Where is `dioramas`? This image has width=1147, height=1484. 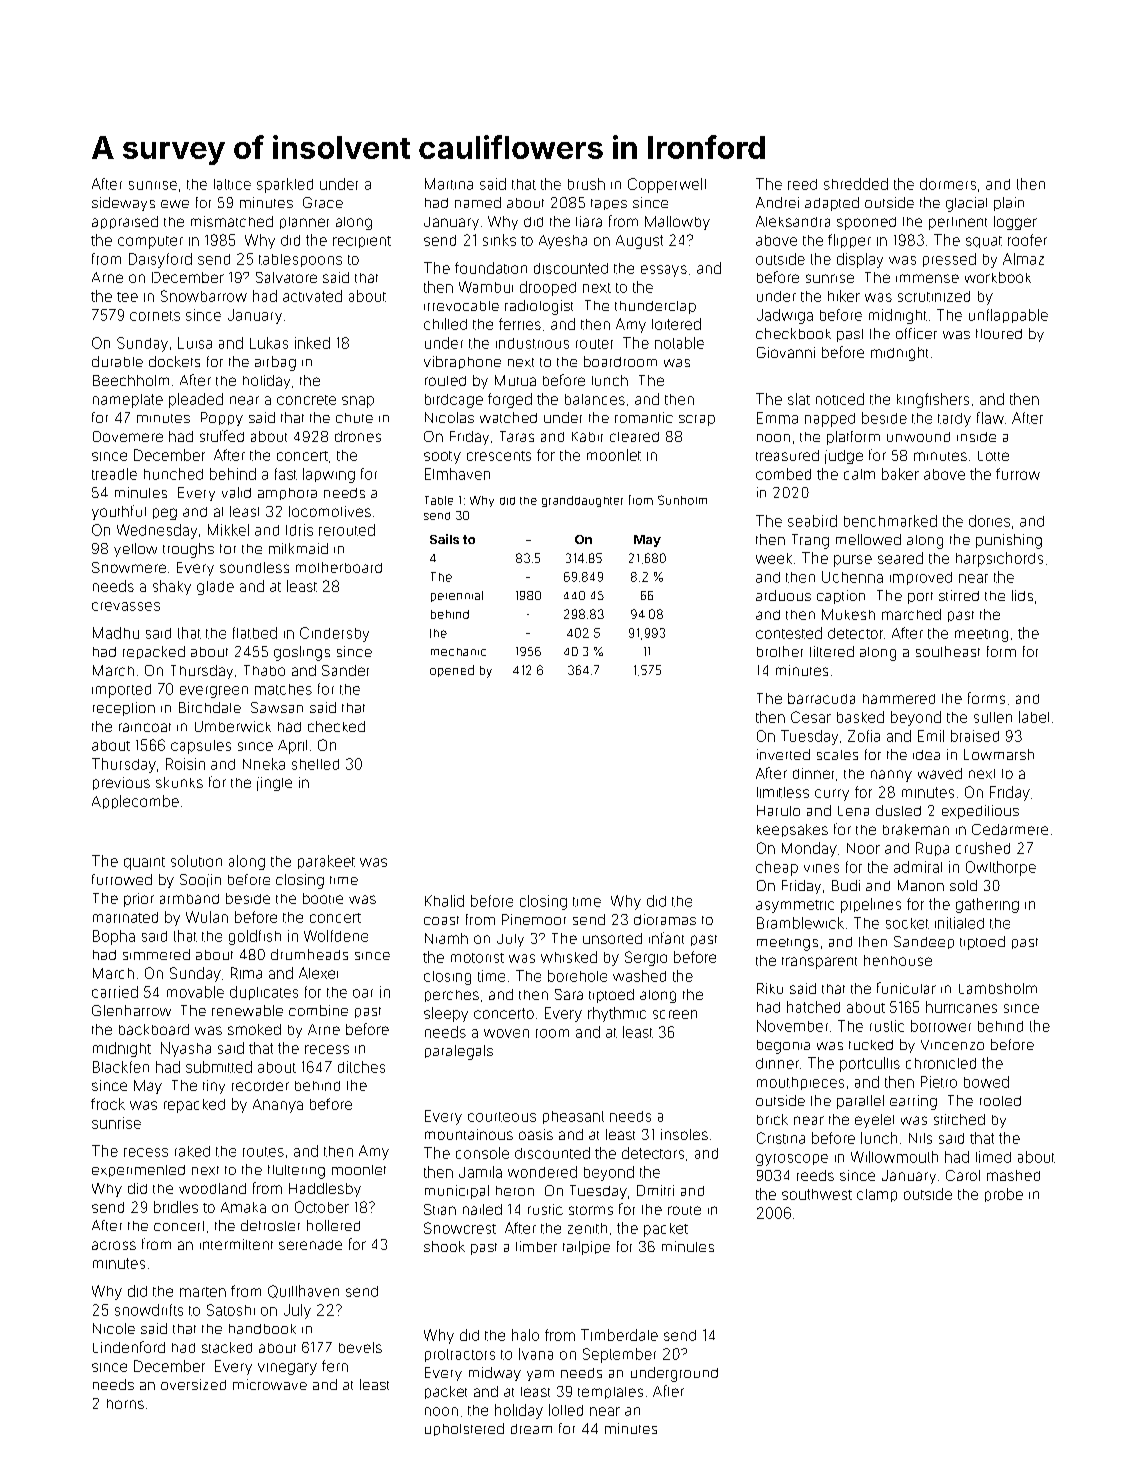 dioramas is located at coordinates (665, 919).
